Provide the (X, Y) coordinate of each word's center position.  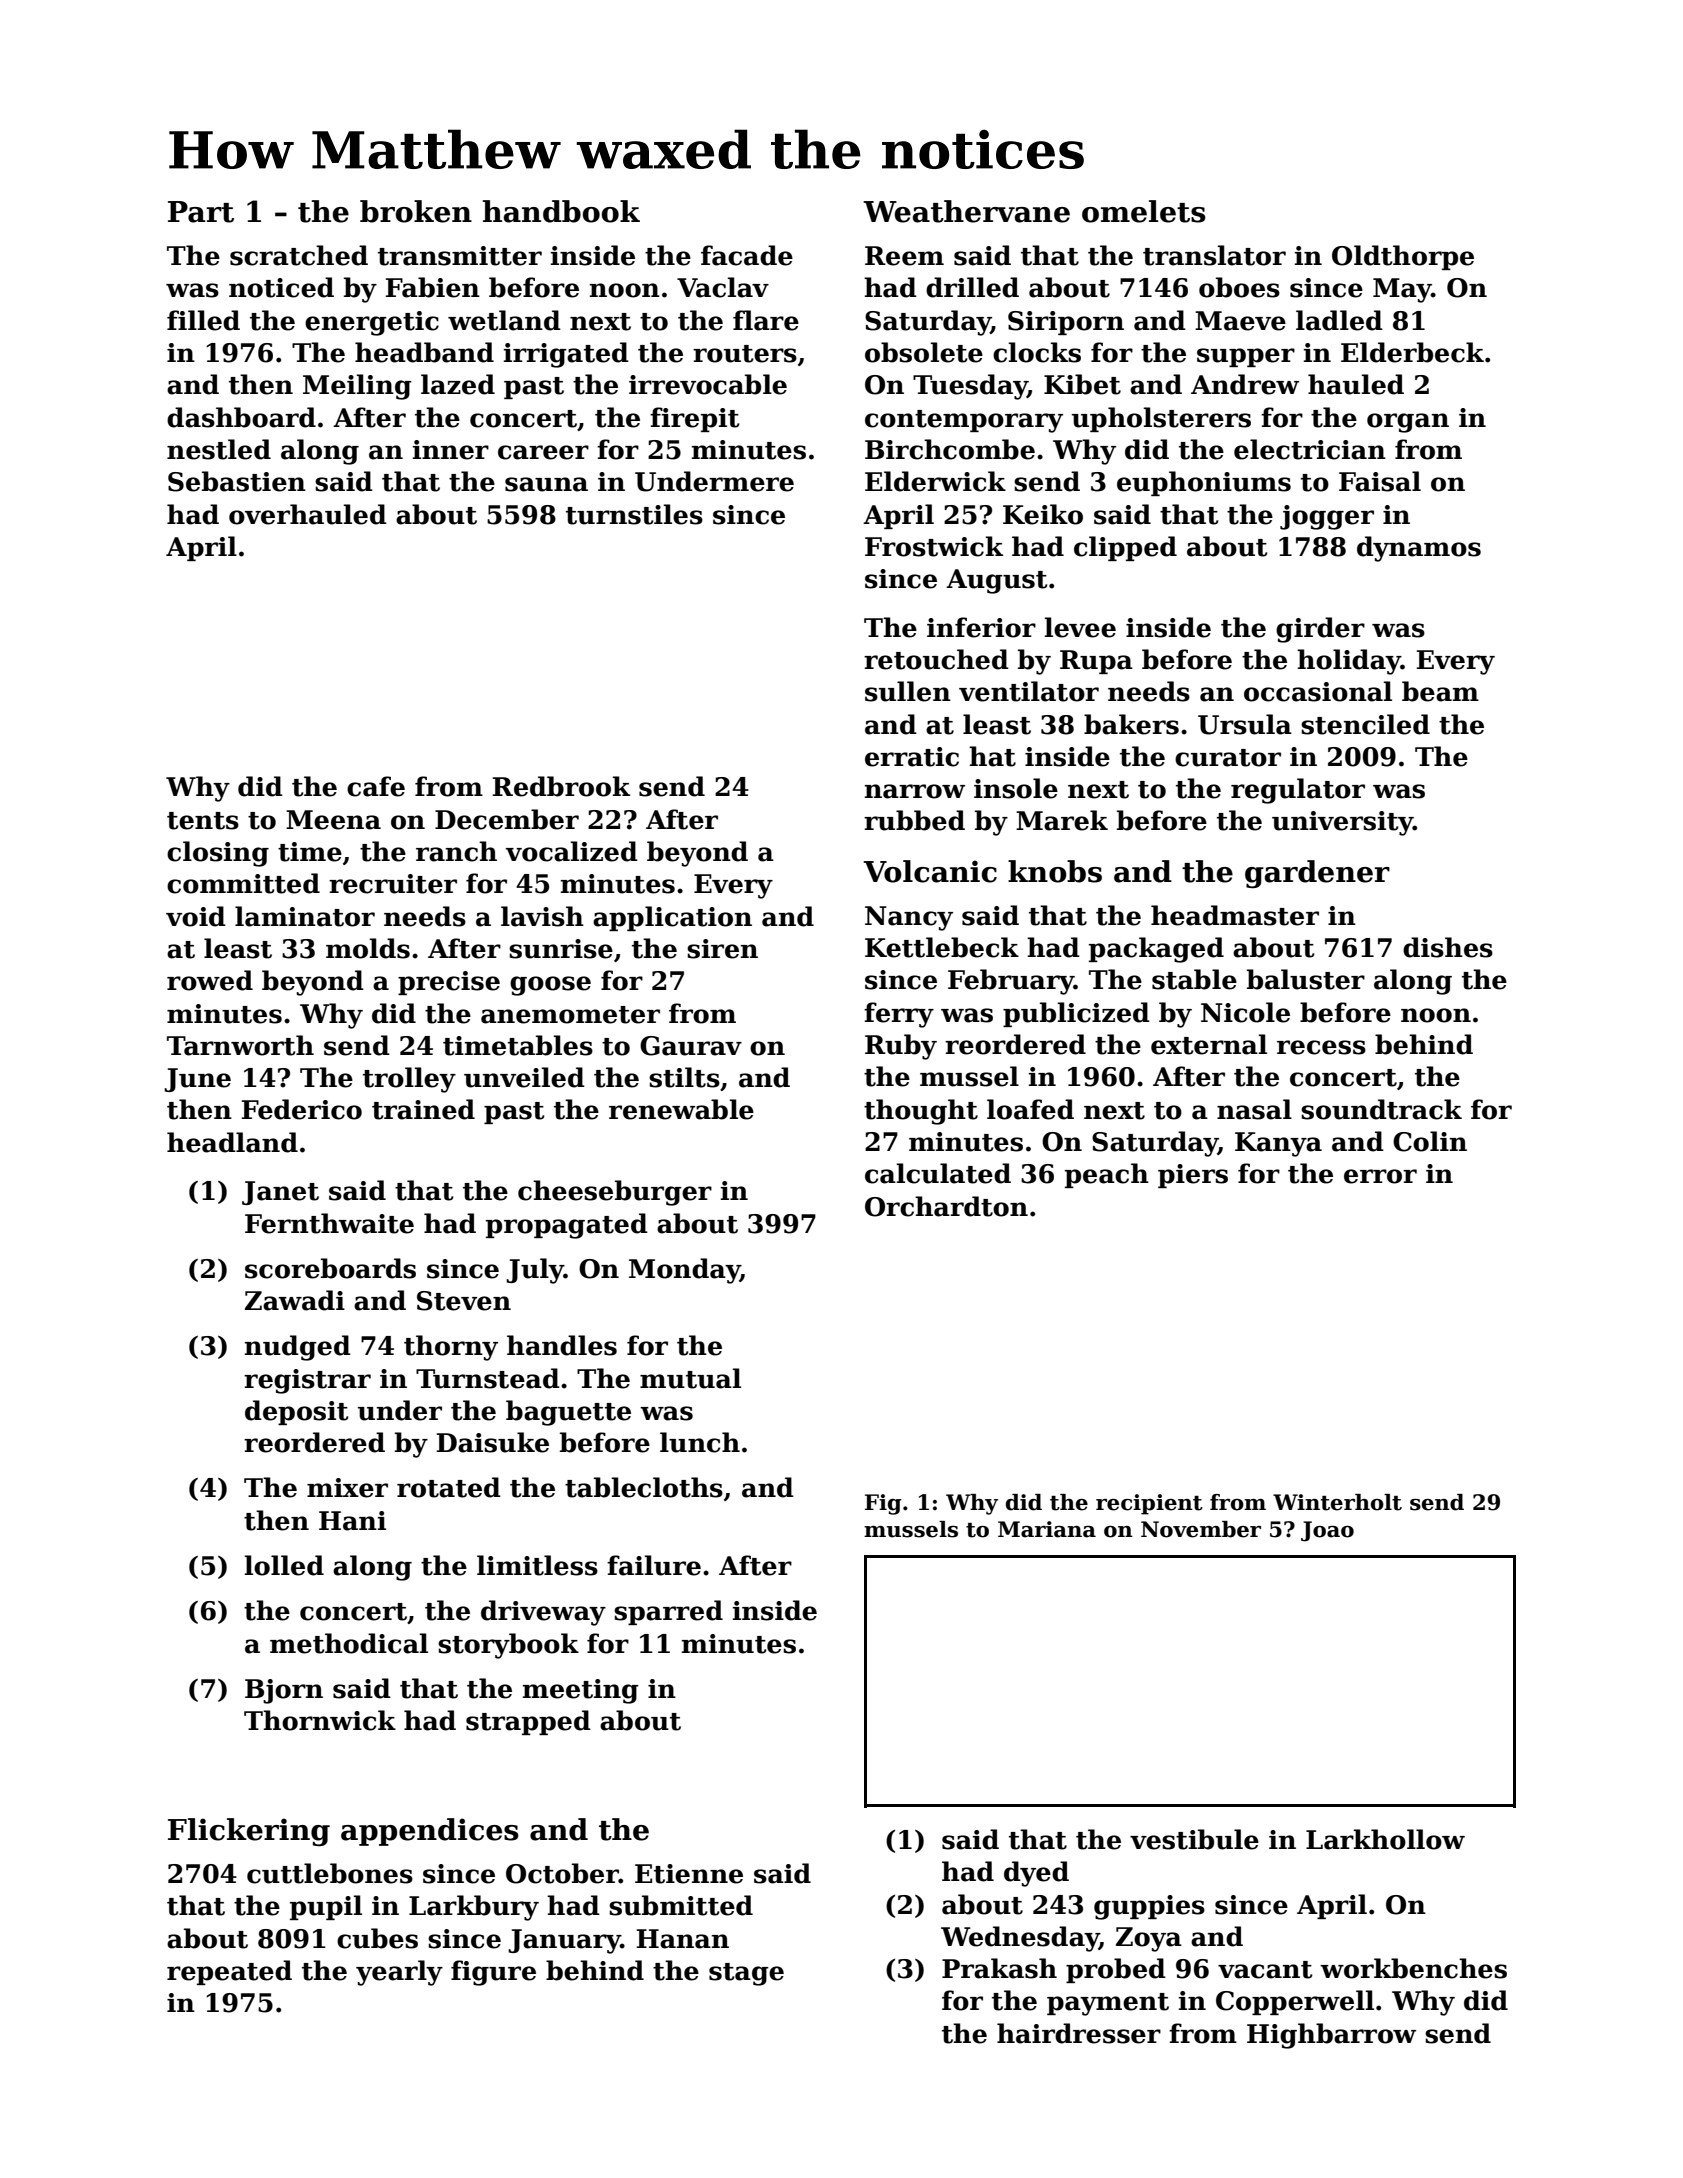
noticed (281, 287)
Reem (904, 256)
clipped (1125, 548)
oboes (1239, 287)
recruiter (393, 884)
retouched (936, 659)
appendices (430, 1832)
